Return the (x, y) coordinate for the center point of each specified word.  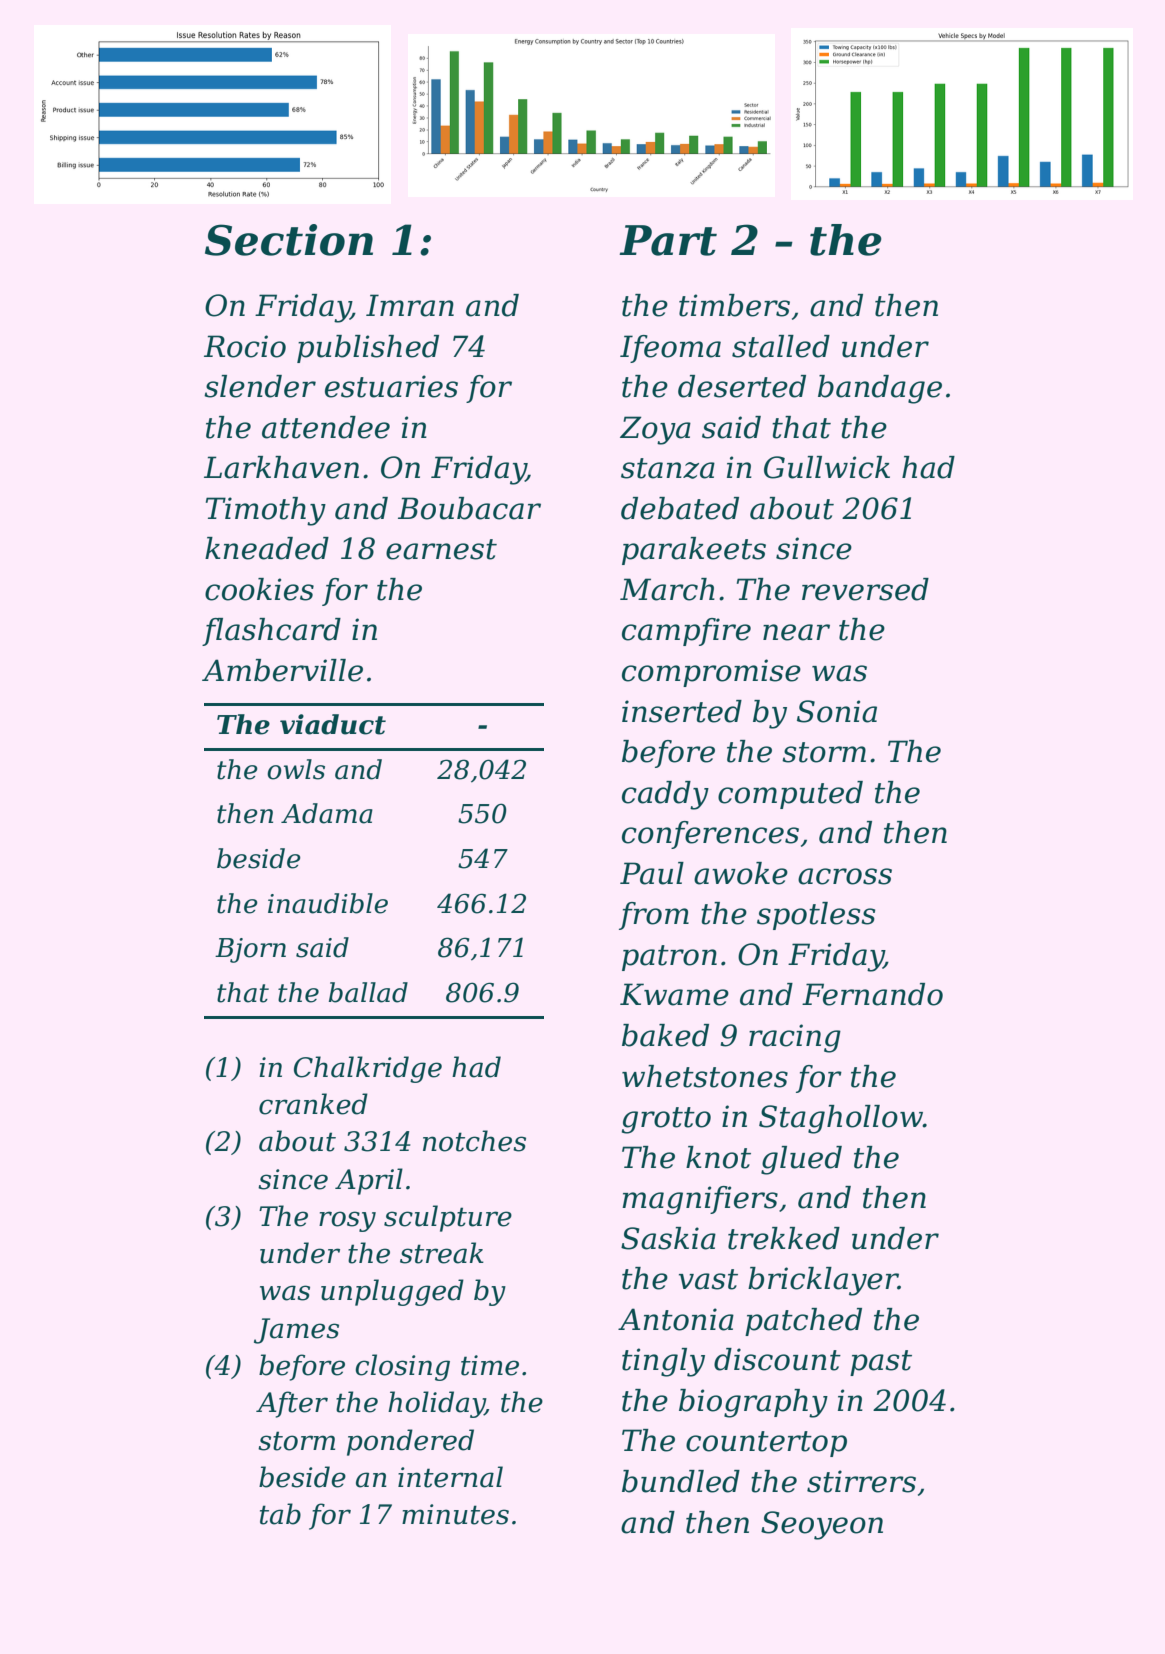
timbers (734, 305)
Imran (410, 305)
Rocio (245, 346)
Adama (327, 813)
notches (474, 1141)
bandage (880, 389)
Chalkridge (368, 1069)
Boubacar (469, 508)
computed (790, 795)
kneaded (267, 548)
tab (280, 1514)
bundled (681, 1481)
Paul (652, 873)
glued (801, 1160)
